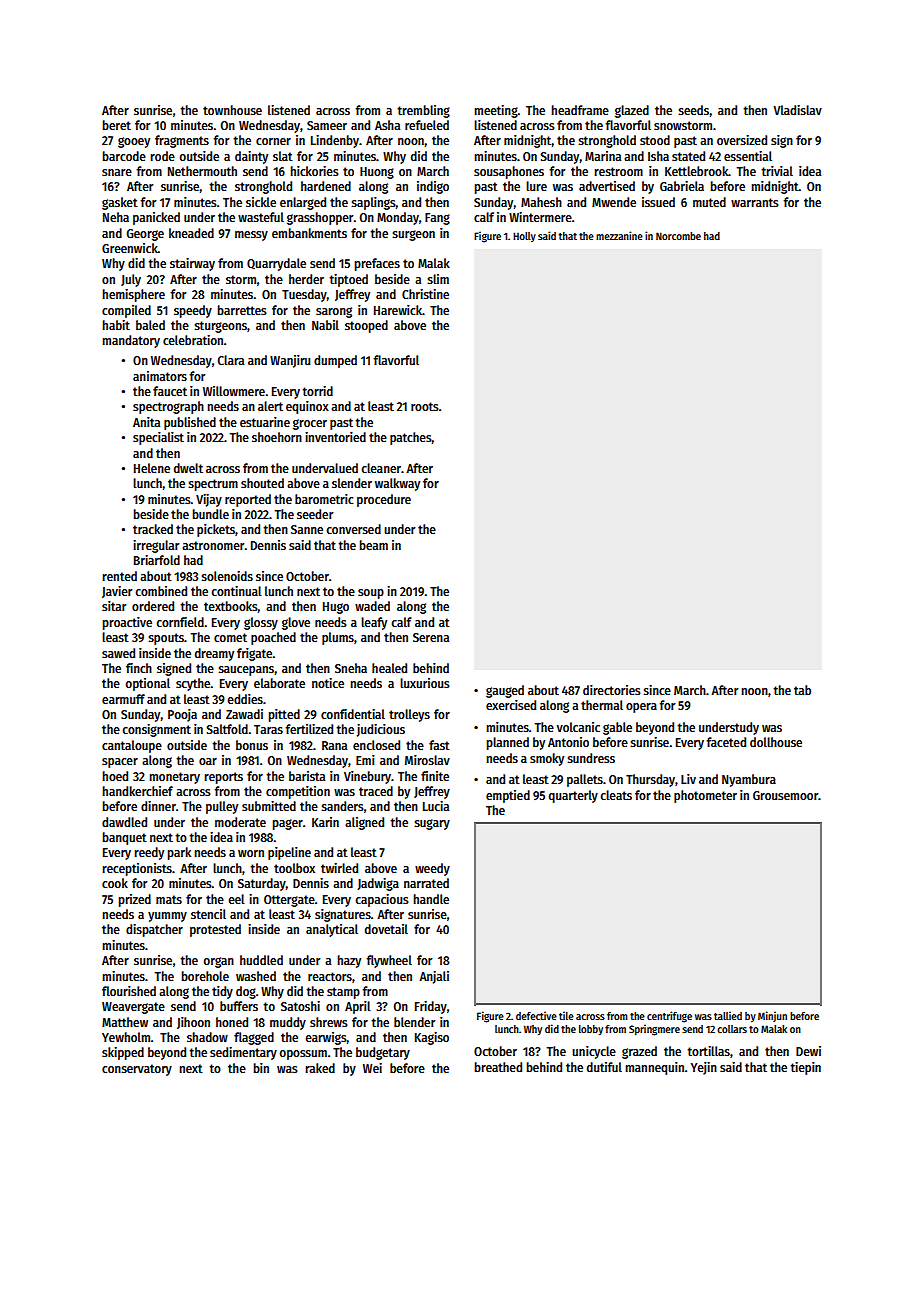 The image size is (924, 1308). What do you see at coordinates (726, 742) in the screenshot?
I see `faceted` at bounding box center [726, 742].
